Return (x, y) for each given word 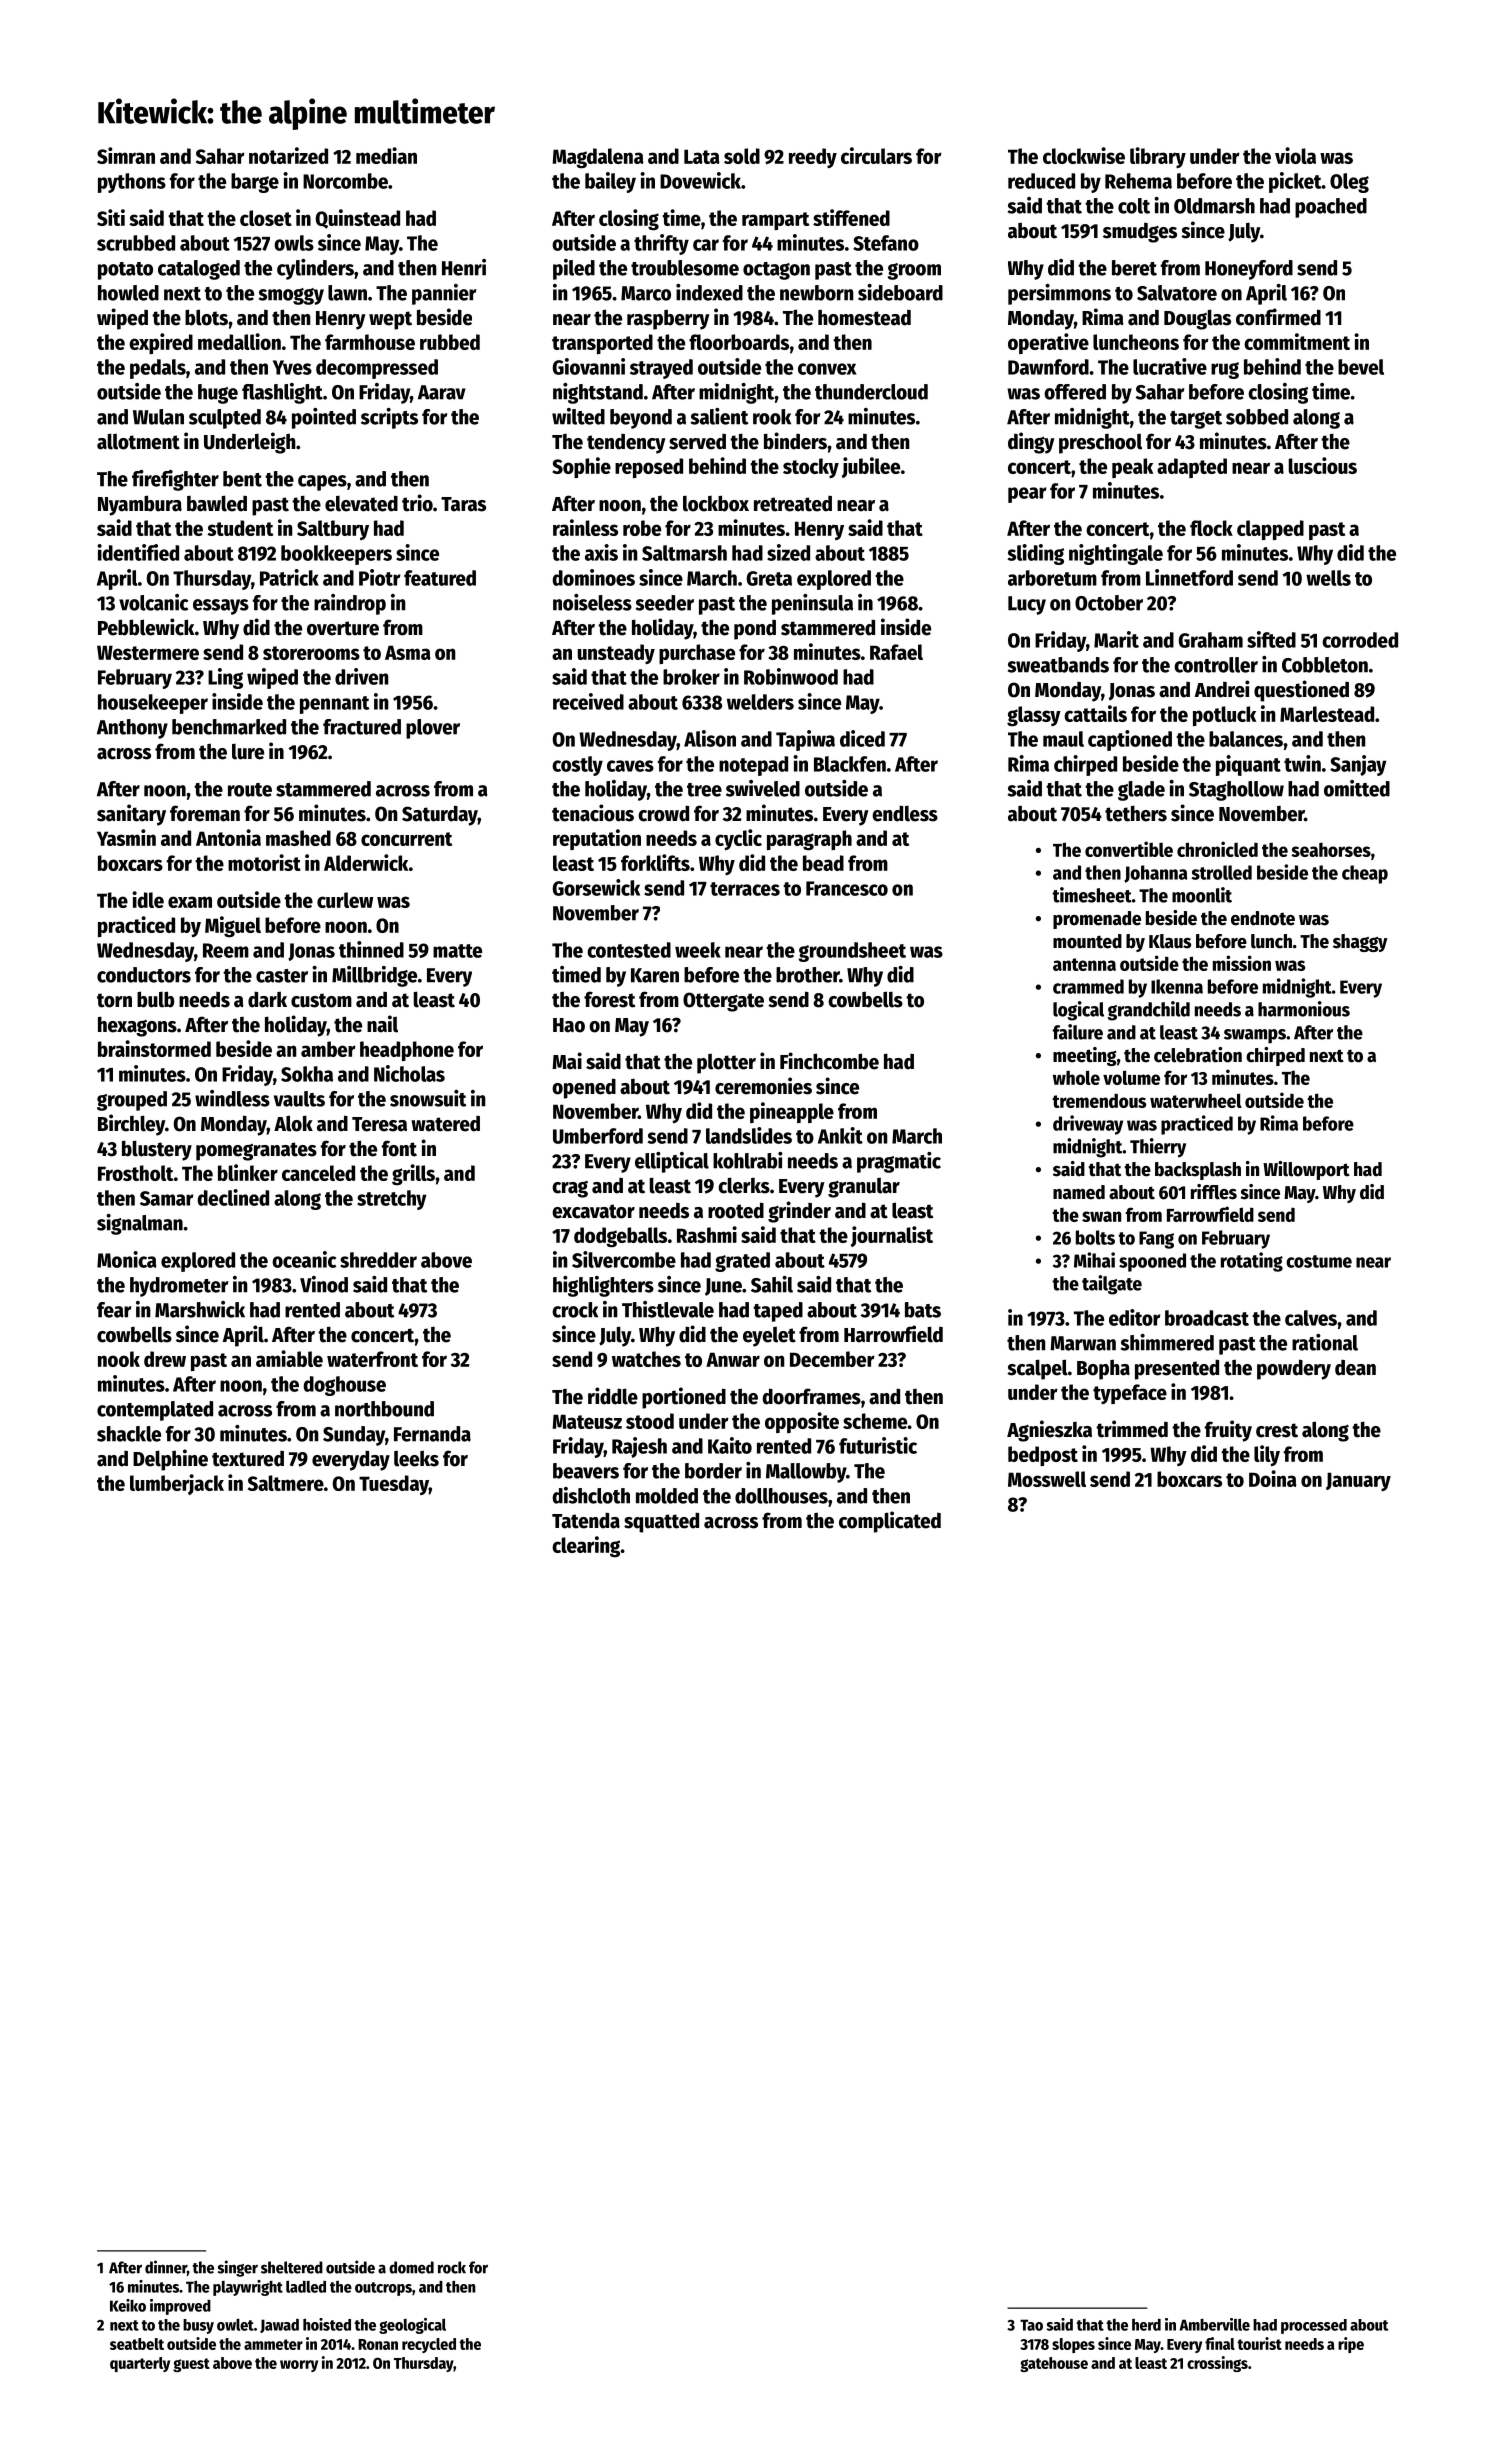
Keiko (128, 2305)
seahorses (1331, 849)
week (698, 950)
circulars (876, 155)
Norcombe (345, 181)
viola (1295, 155)
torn (114, 1000)
